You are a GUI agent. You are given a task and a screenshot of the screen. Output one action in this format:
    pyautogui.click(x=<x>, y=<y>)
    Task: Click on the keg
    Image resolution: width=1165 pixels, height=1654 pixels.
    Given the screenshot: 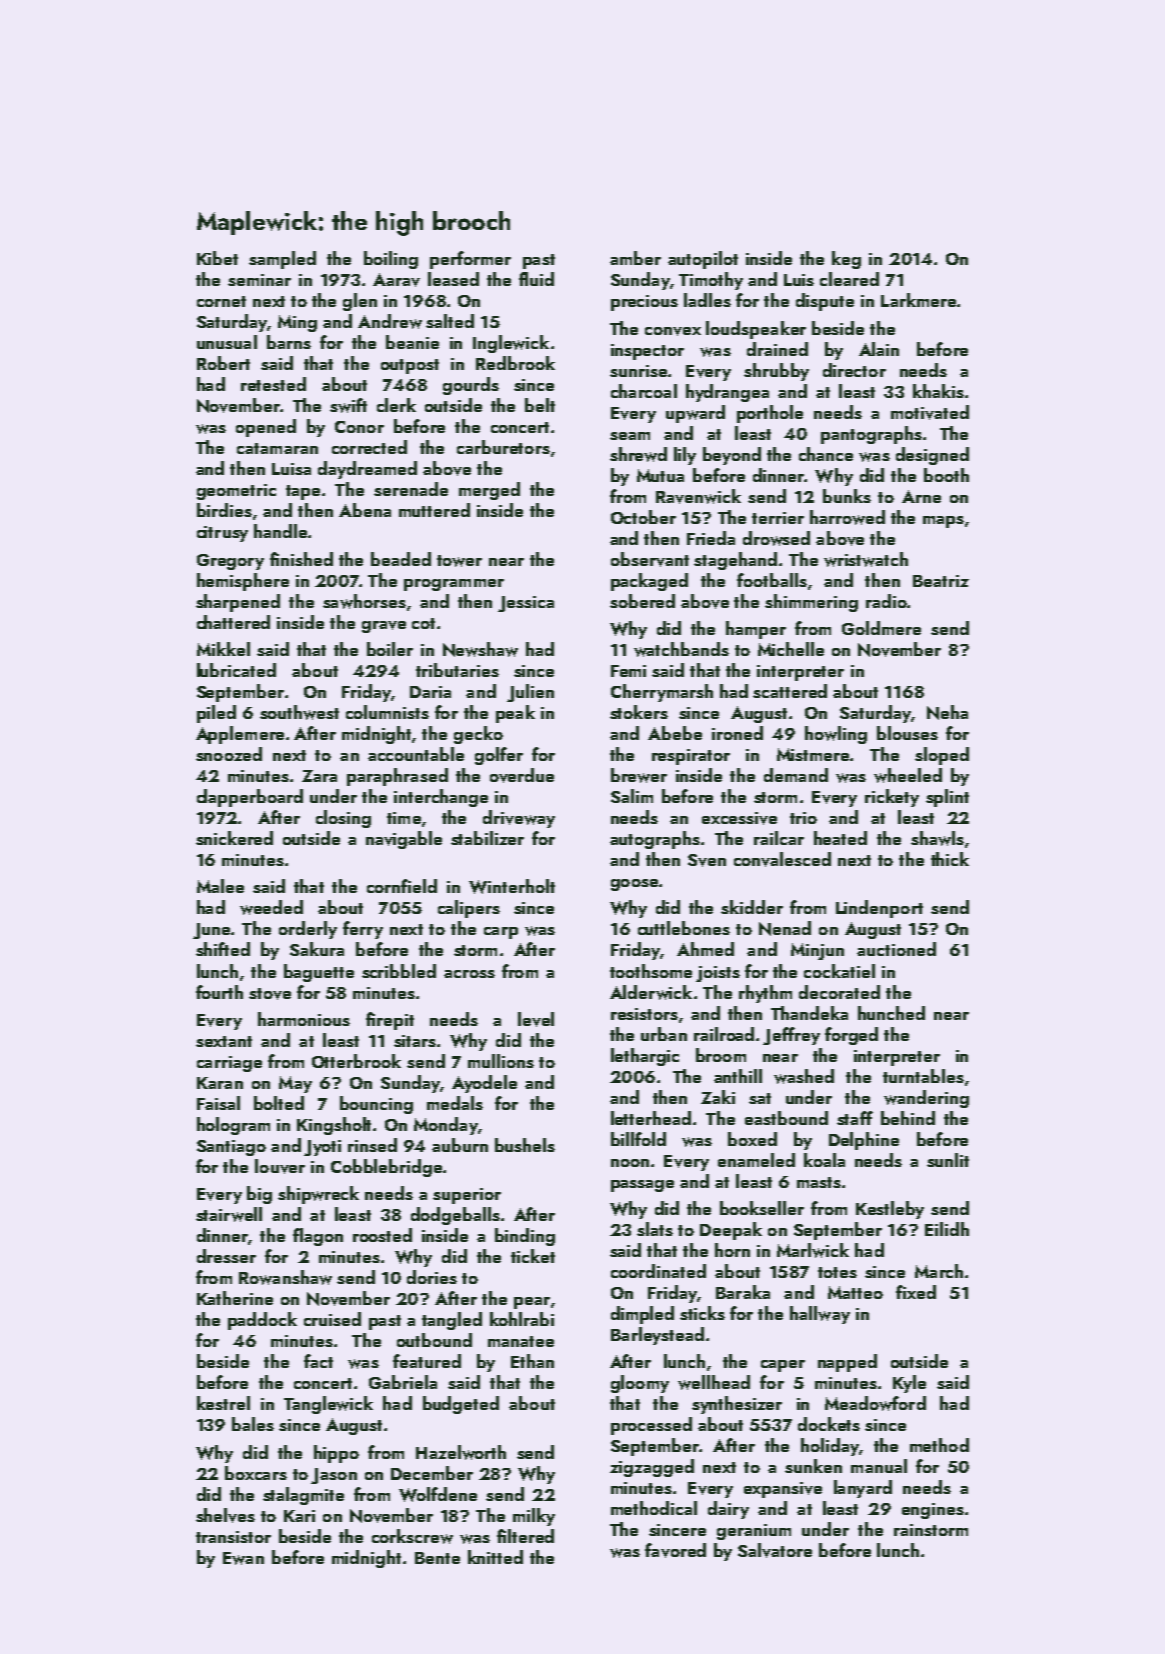 What is the action you would take?
    pyautogui.click(x=846, y=260)
